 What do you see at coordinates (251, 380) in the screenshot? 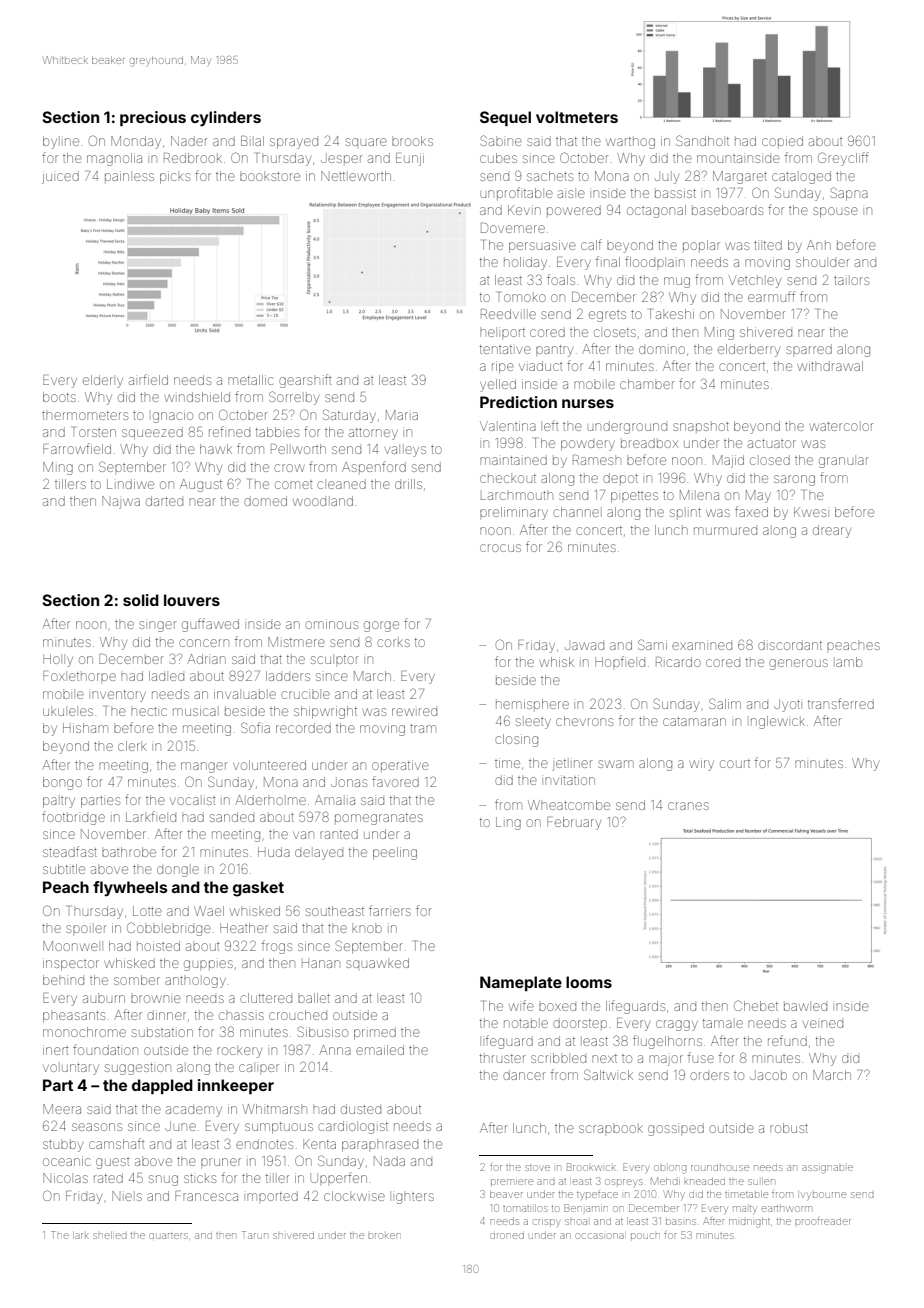
I see `metallic` at bounding box center [251, 380].
